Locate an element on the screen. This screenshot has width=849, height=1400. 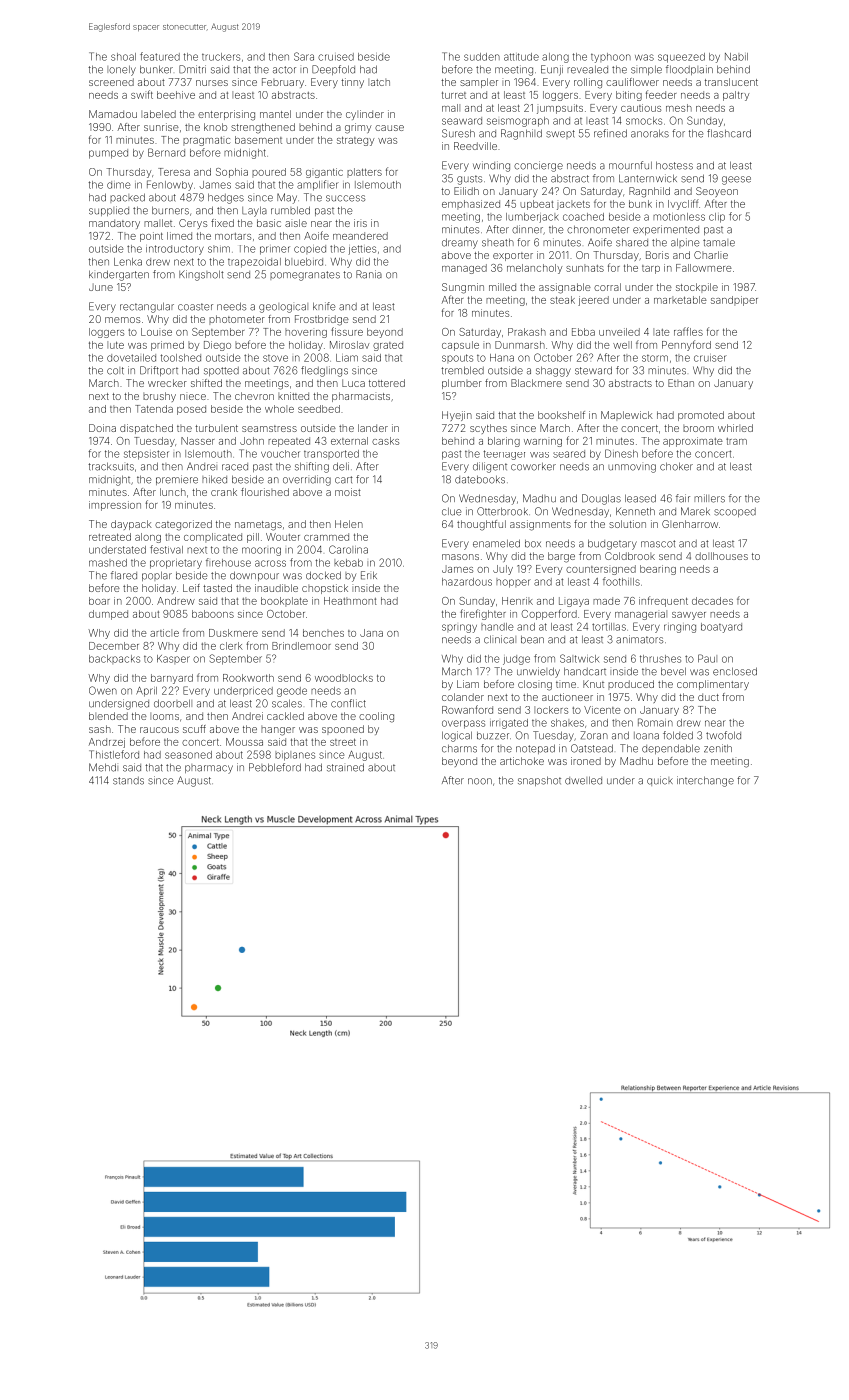
conflict is located at coordinates (348, 703).
